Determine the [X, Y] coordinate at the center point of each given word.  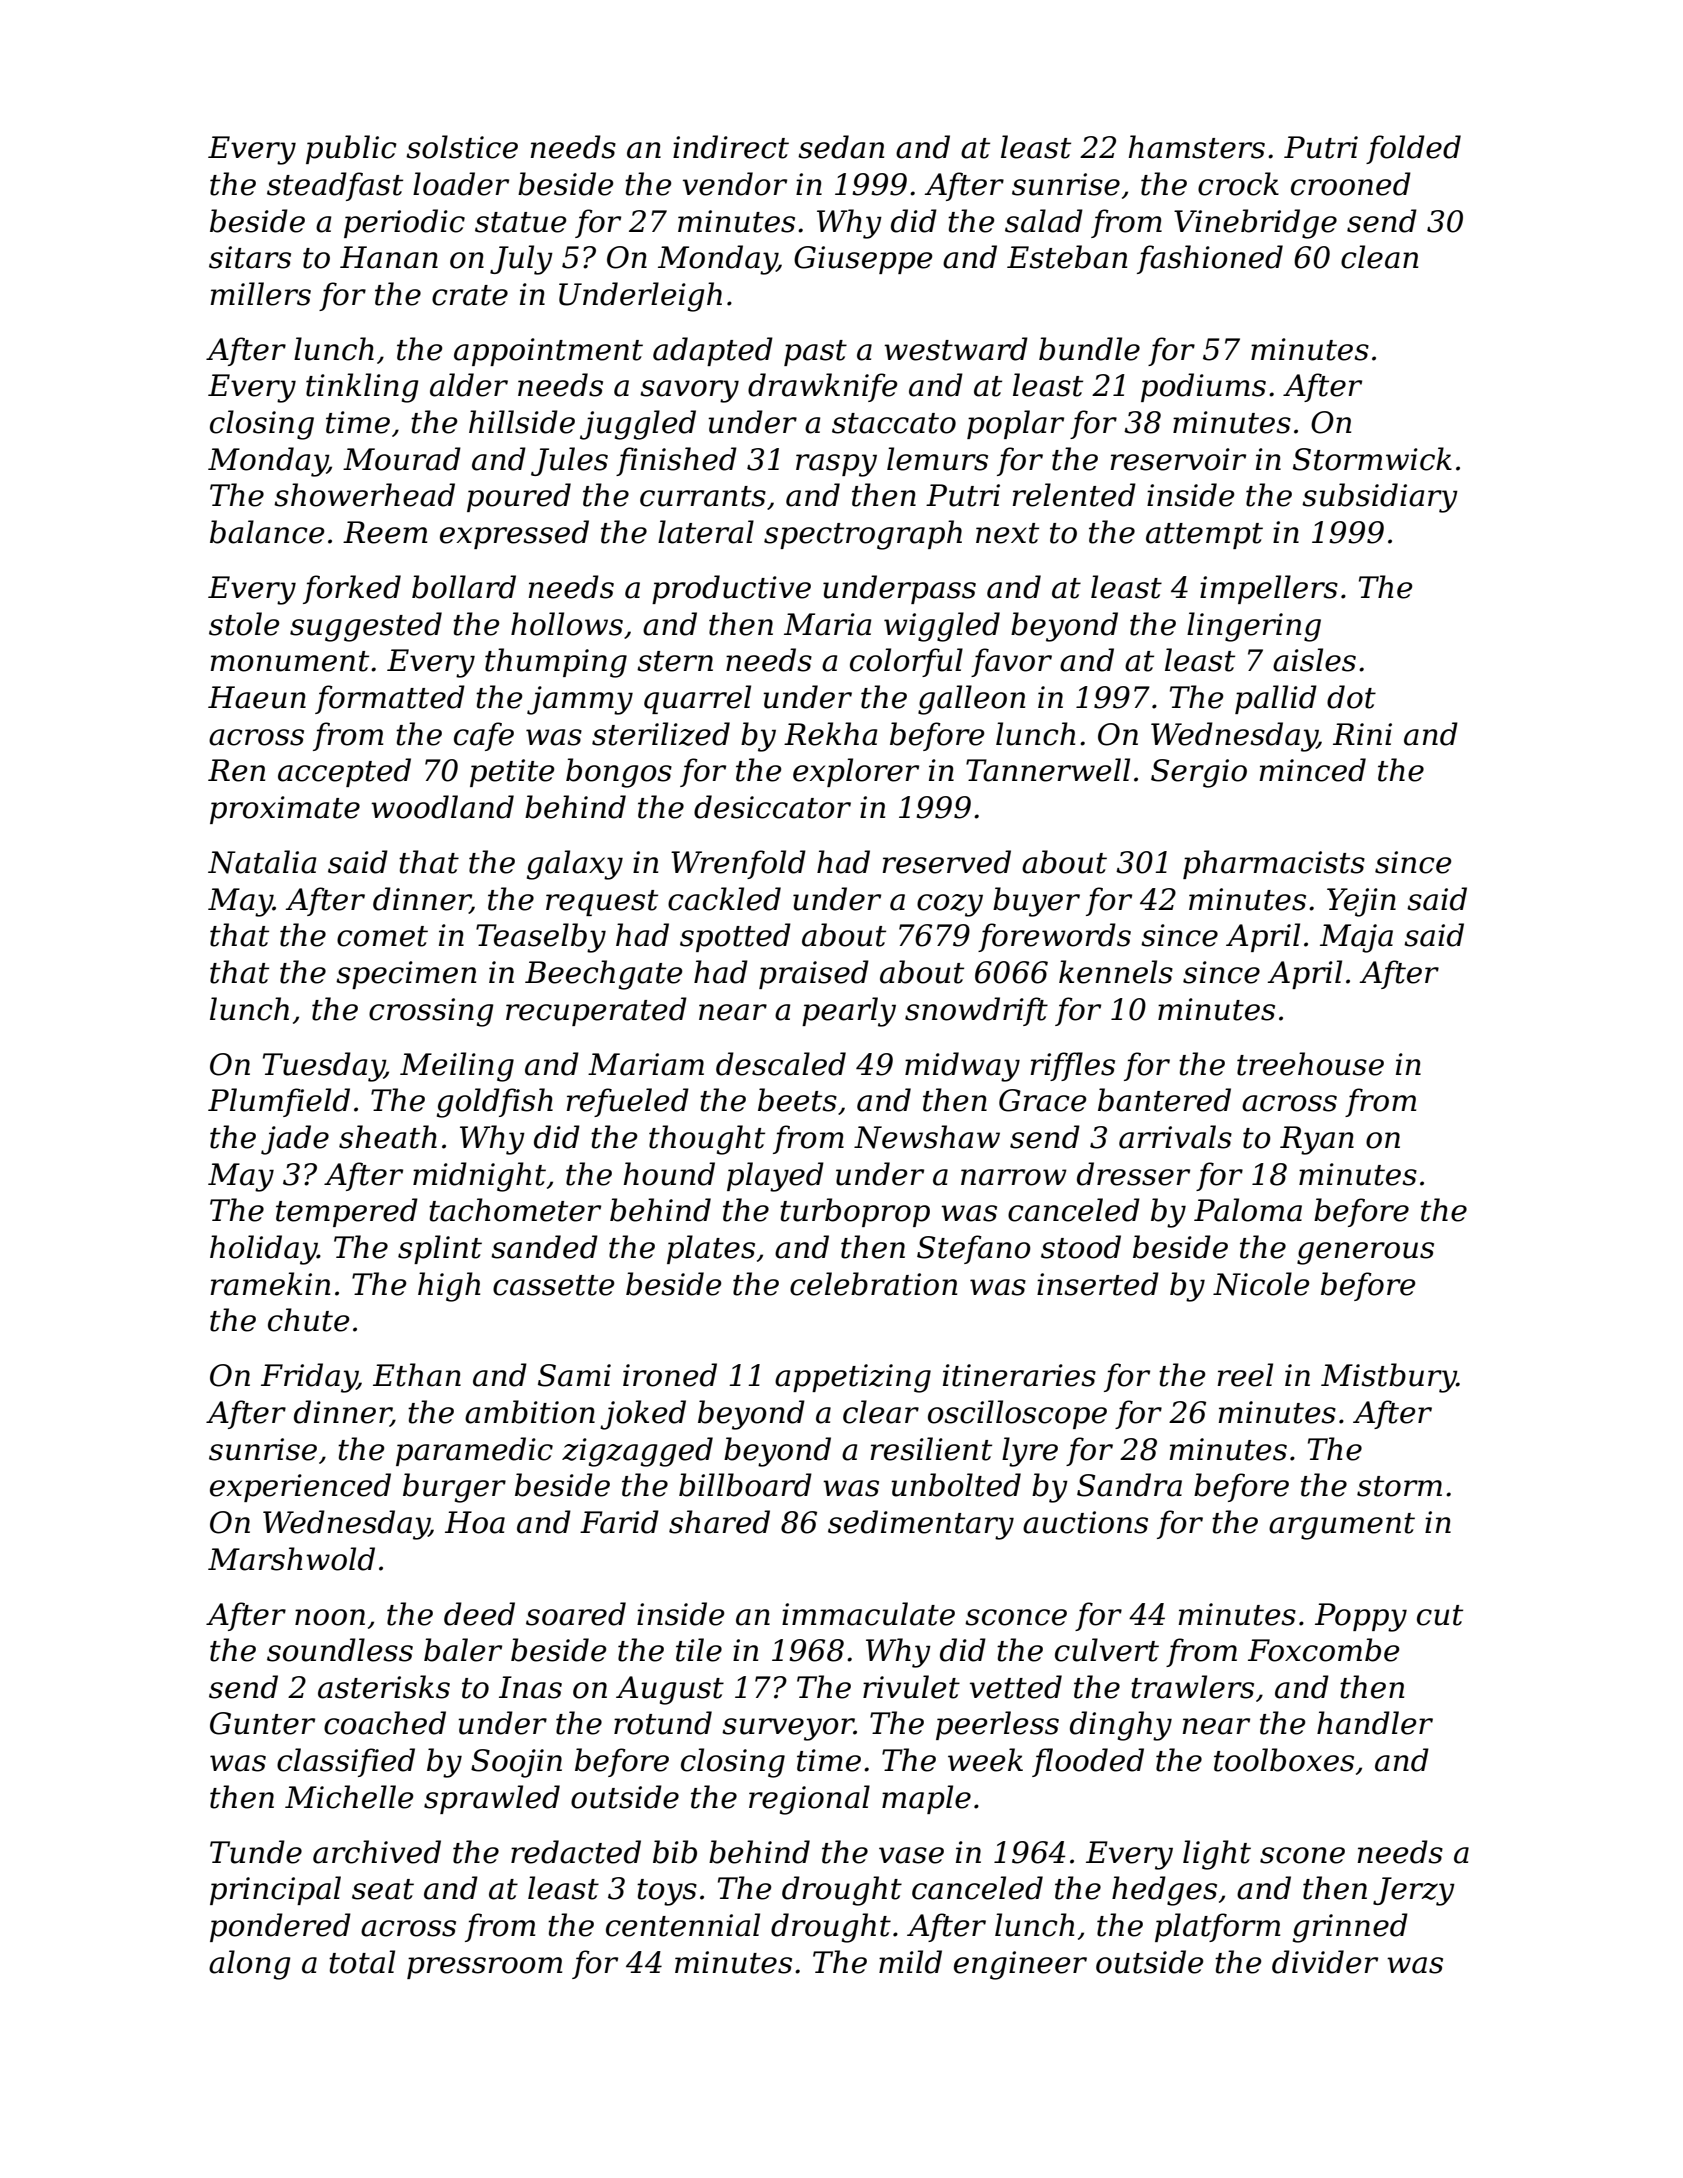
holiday [263, 1250]
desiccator [772, 807]
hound [669, 1174]
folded [1413, 149]
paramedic [474, 1451]
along [250, 1965]
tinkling [362, 388]
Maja [1356, 938]
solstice [462, 147]
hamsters [1197, 147]
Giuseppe [863, 260]
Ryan [1317, 1140]
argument [1342, 1526]
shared [719, 1522]
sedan [841, 147]
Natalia [262, 862]
